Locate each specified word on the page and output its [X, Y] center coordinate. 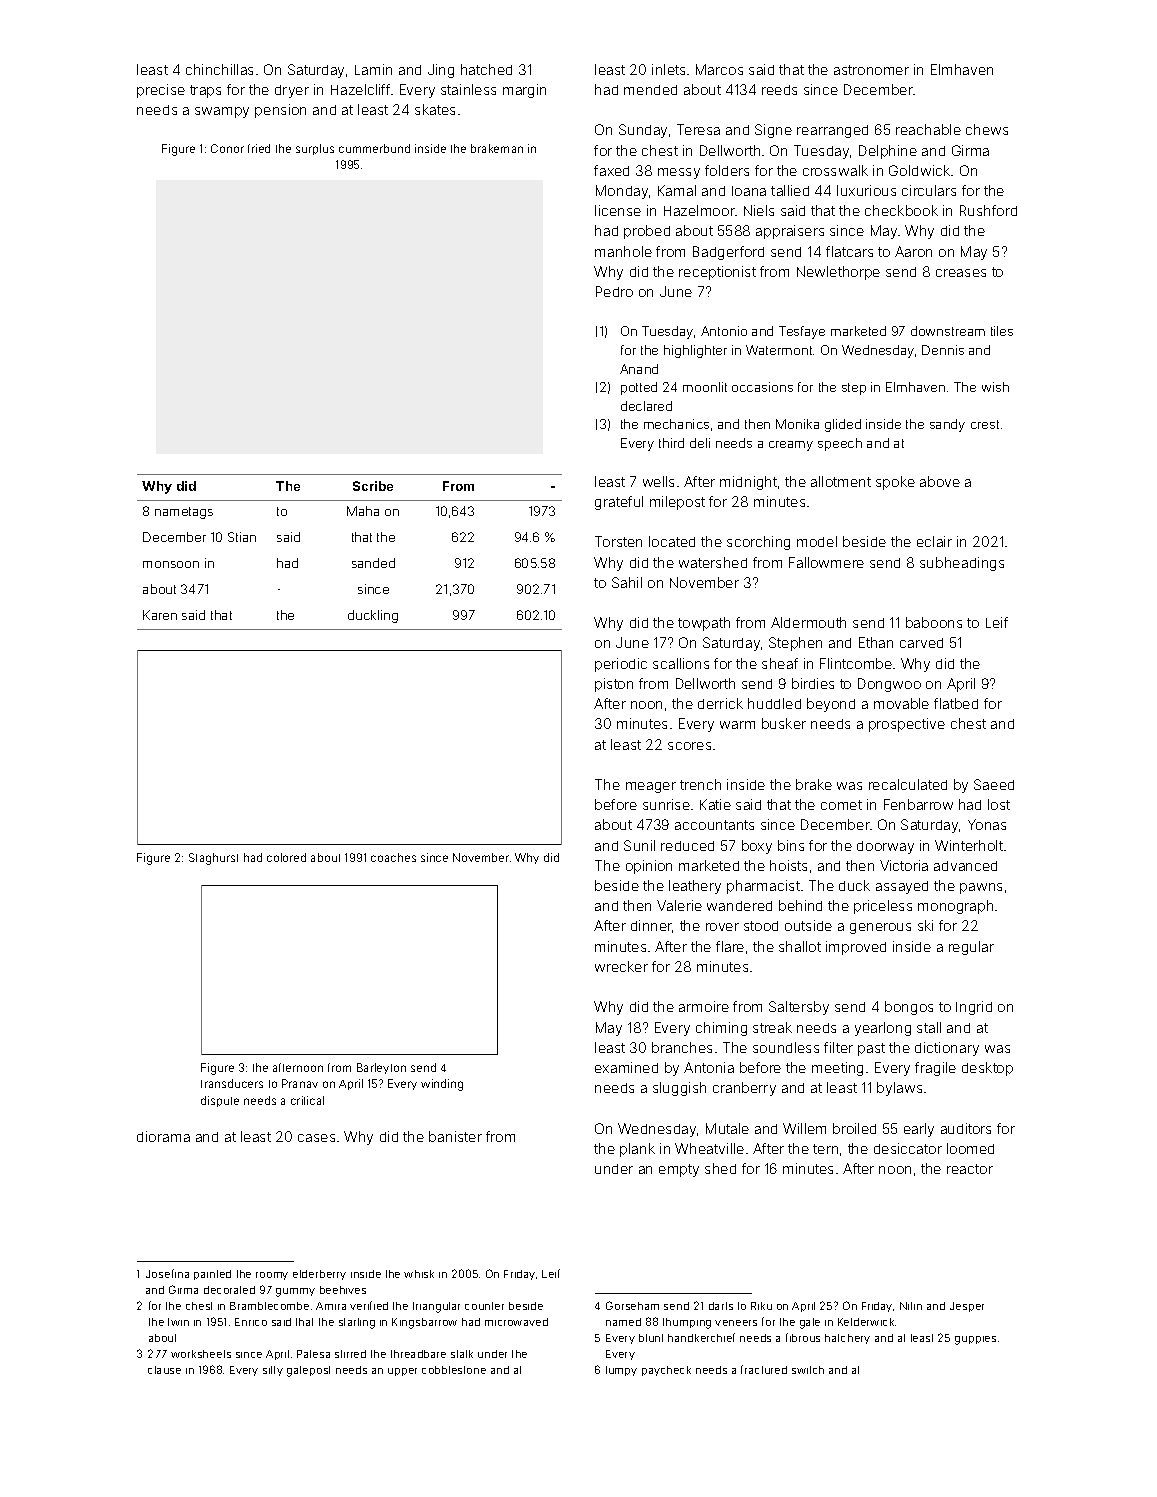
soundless [786, 1047]
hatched [486, 69]
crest [985, 424]
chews [987, 129]
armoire [704, 1006]
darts [721, 1306]
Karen [160, 615]
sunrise [666, 804]
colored [286, 857]
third [671, 443]
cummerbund [374, 148]
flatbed [956, 703]
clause [164, 1370]
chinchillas [219, 69]
